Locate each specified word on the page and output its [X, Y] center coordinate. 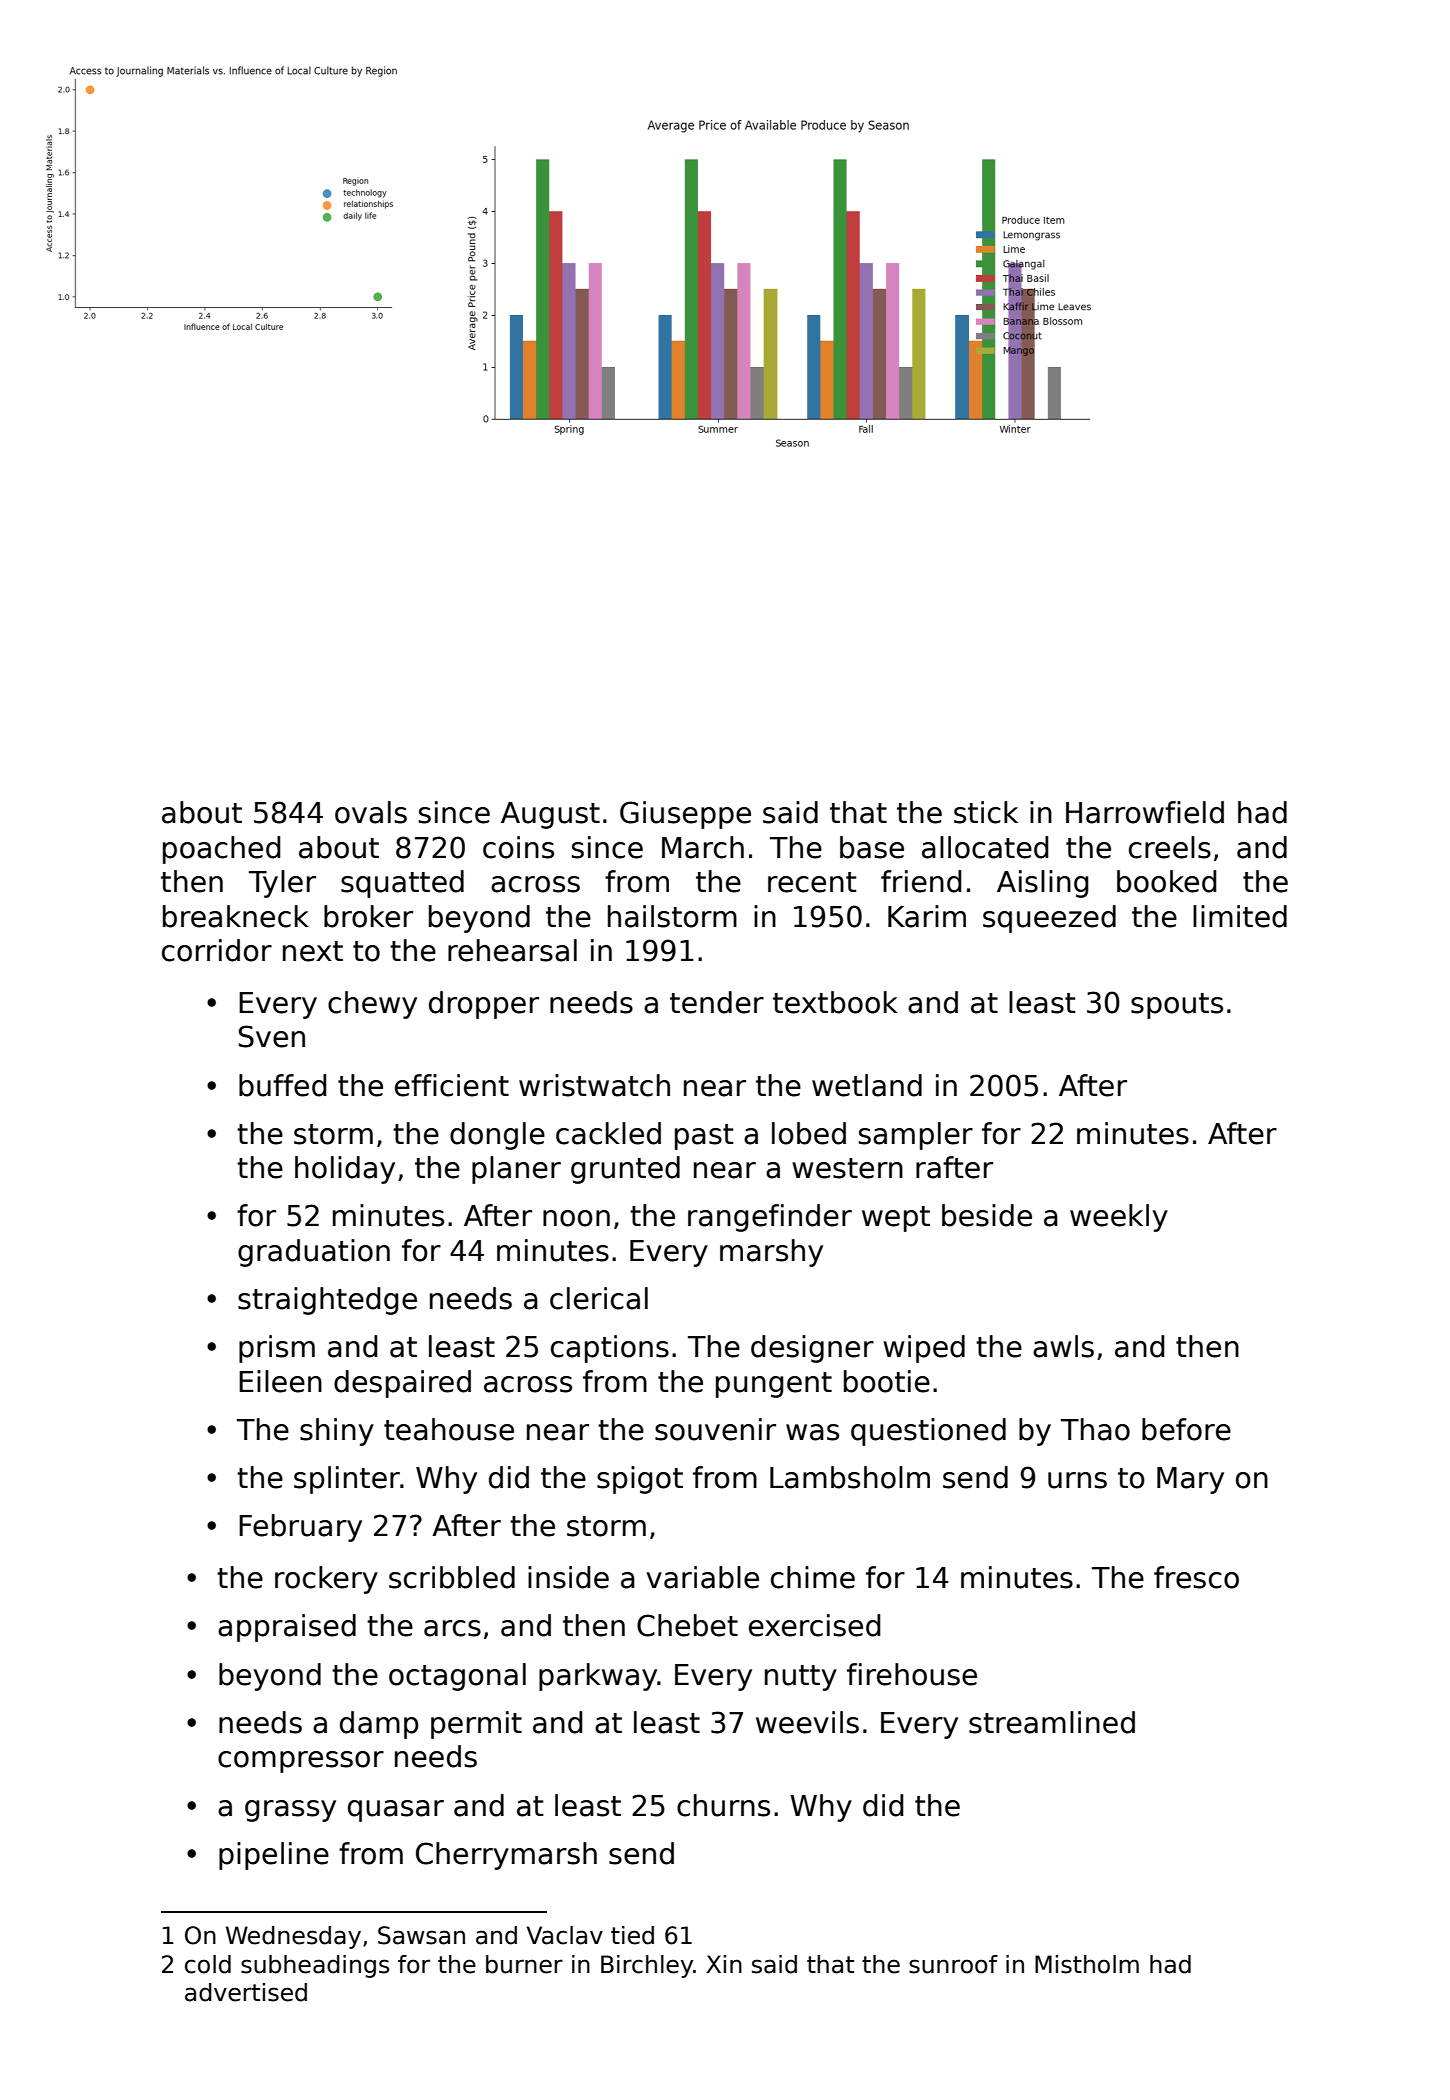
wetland [867, 1085]
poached [222, 850]
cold [208, 1964]
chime [813, 1577]
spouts [1177, 1006]
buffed [283, 1085]
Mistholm [1087, 1964]
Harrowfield [1145, 812]
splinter [347, 1480]
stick [986, 812]
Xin [724, 1964]
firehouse [912, 1674]
